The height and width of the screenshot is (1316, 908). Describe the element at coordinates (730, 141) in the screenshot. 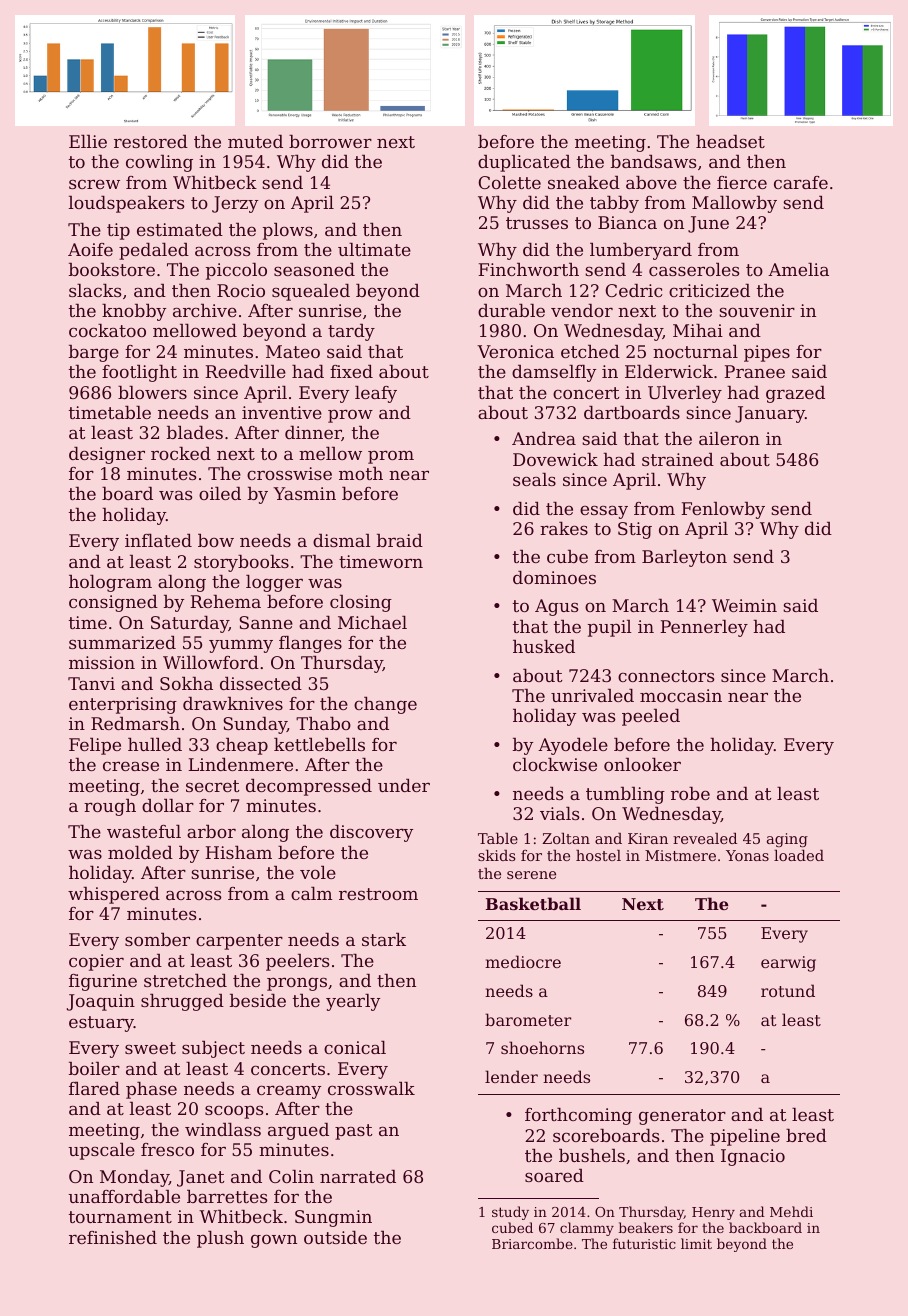

I see `headset` at that location.
